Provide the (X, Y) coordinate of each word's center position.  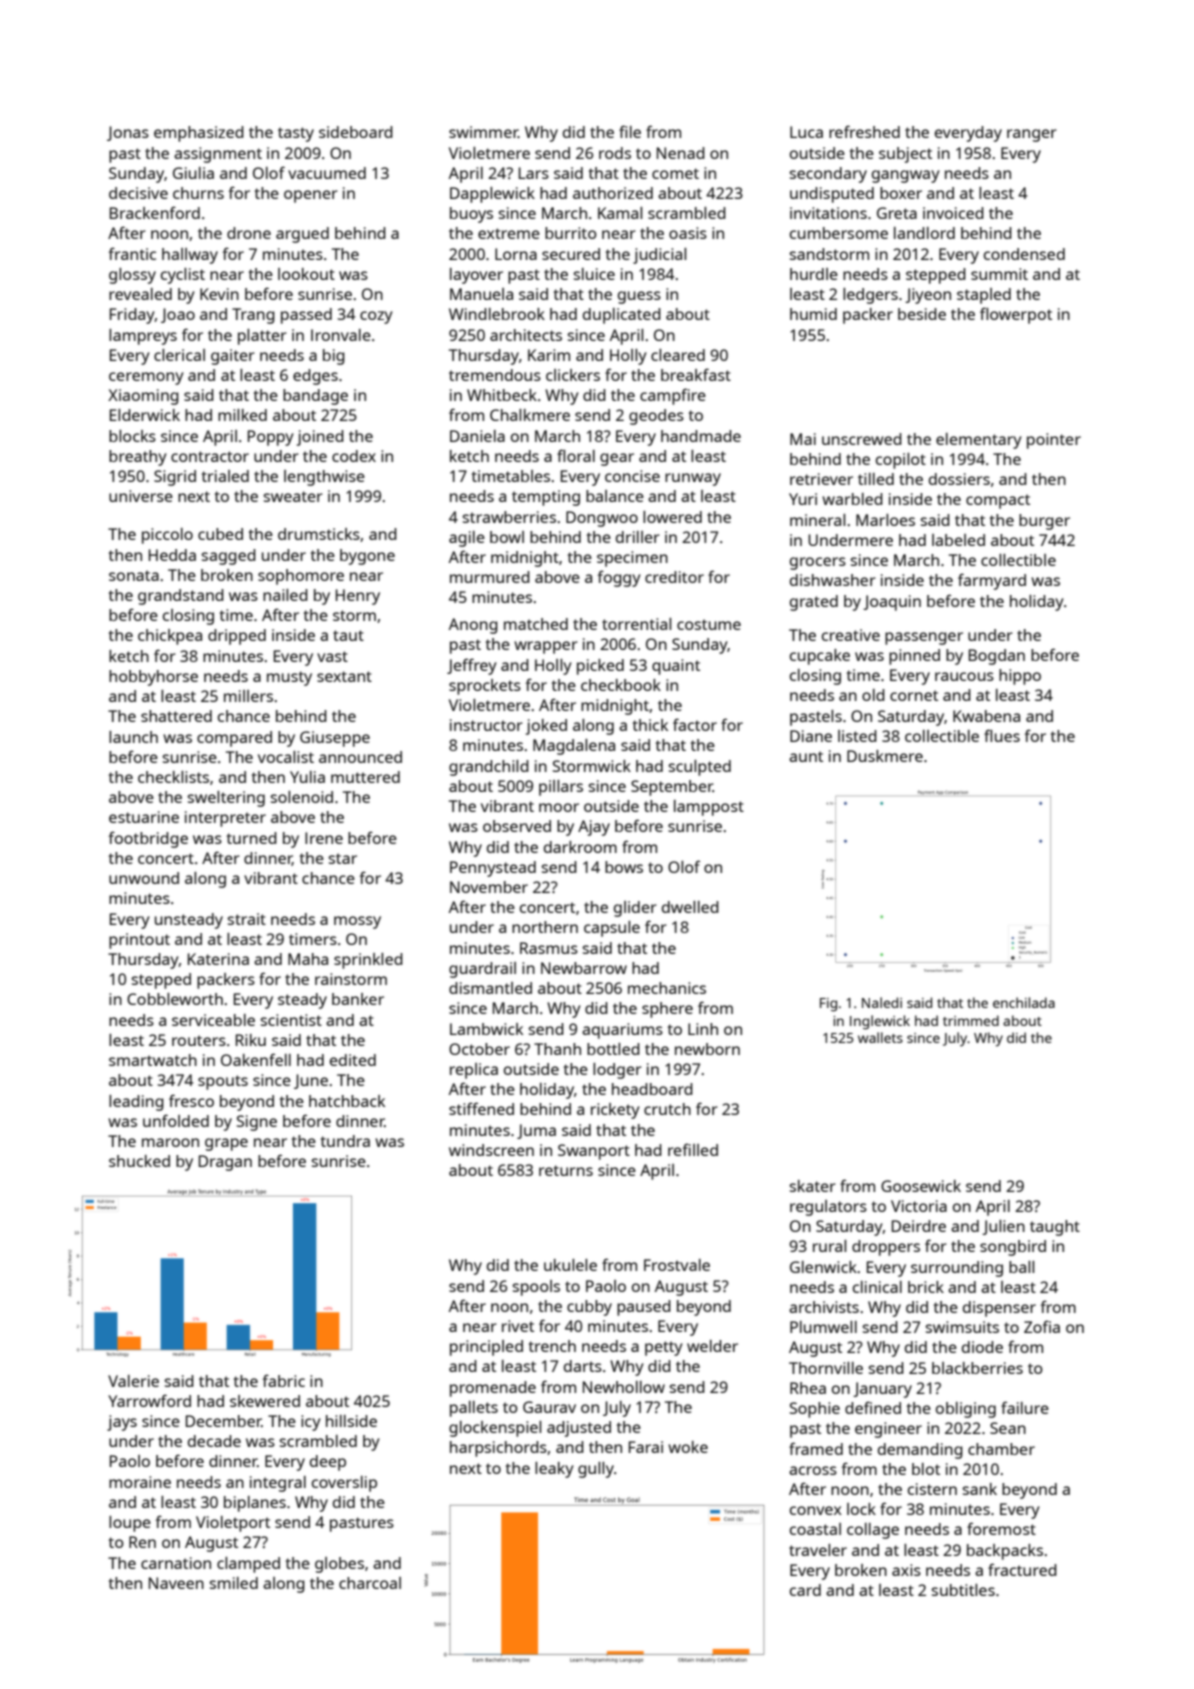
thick (650, 725)
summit (999, 274)
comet (675, 173)
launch (133, 737)
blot (926, 1469)
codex (354, 456)
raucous (964, 676)
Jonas (128, 133)
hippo (1020, 677)
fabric (284, 1380)
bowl (507, 537)
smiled (233, 1583)
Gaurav (549, 1407)
